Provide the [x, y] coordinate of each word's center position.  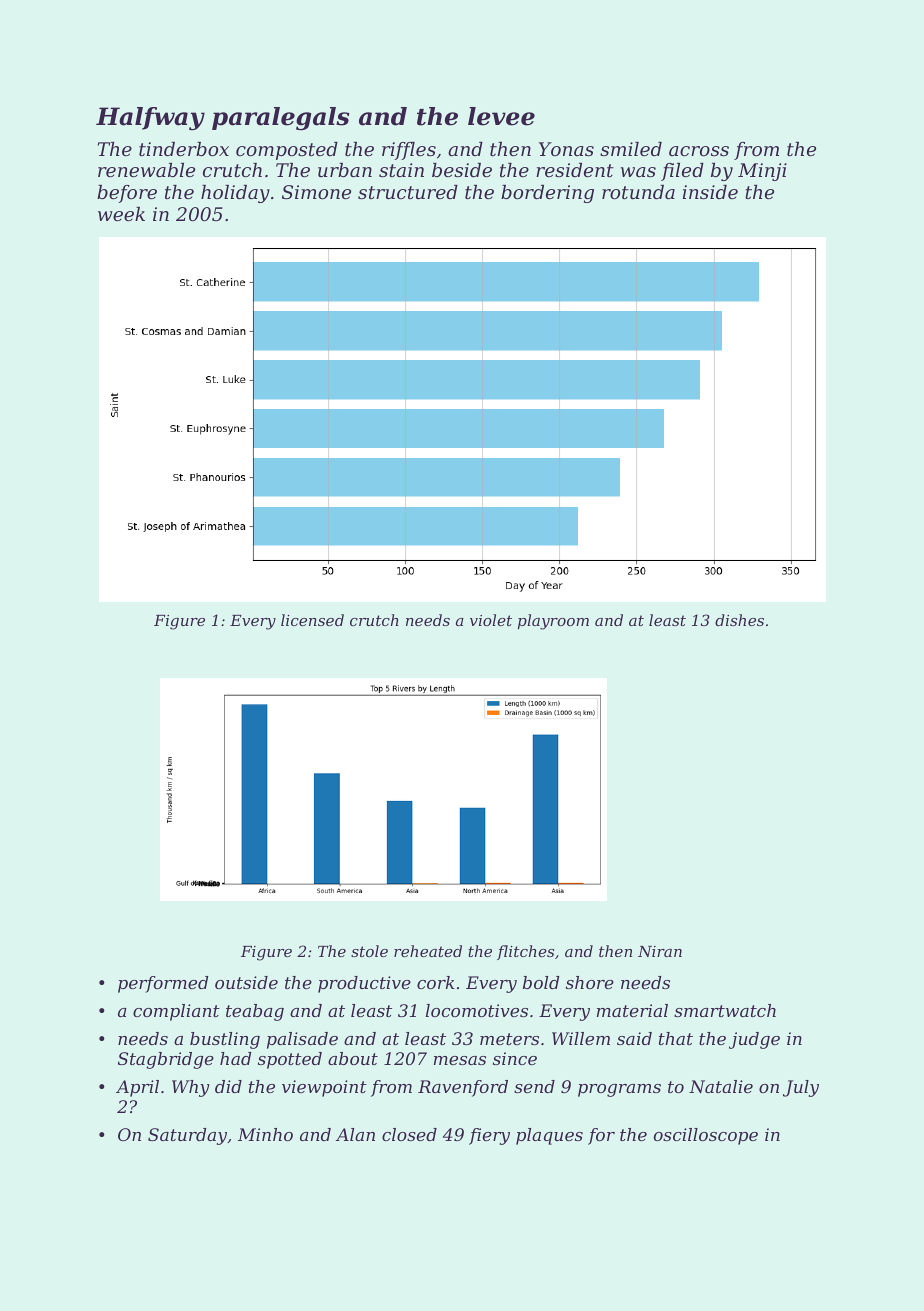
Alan [355, 1134]
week [121, 214]
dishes [739, 620]
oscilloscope [706, 1136]
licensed [312, 620]
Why [191, 1088]
